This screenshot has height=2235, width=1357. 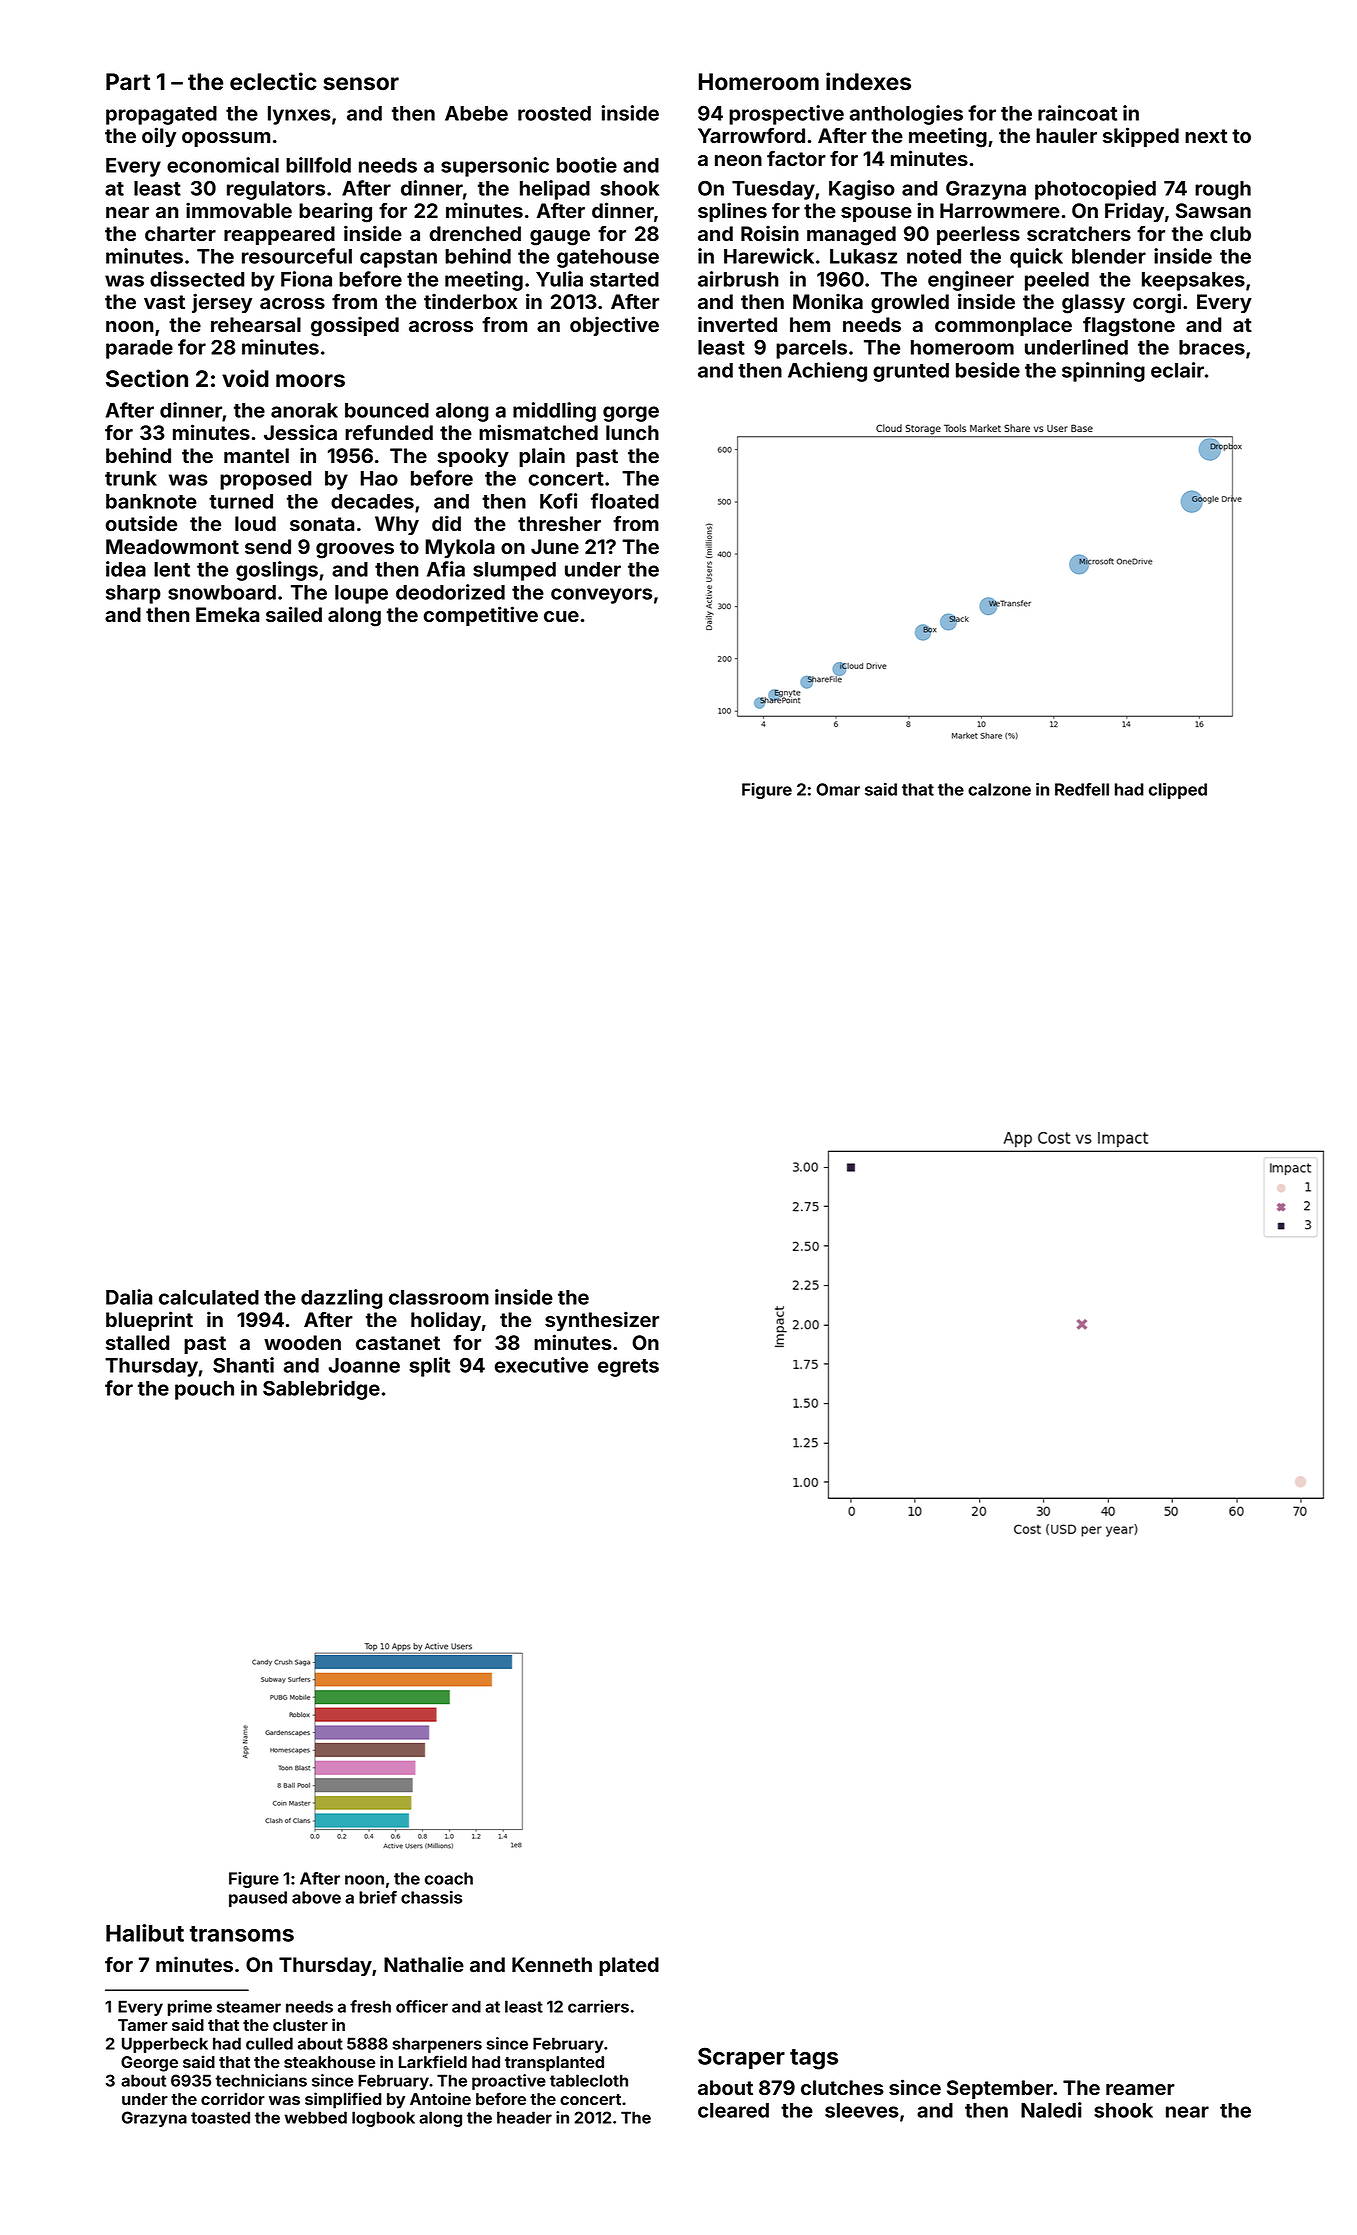 I want to click on clipped, so click(x=1178, y=791).
